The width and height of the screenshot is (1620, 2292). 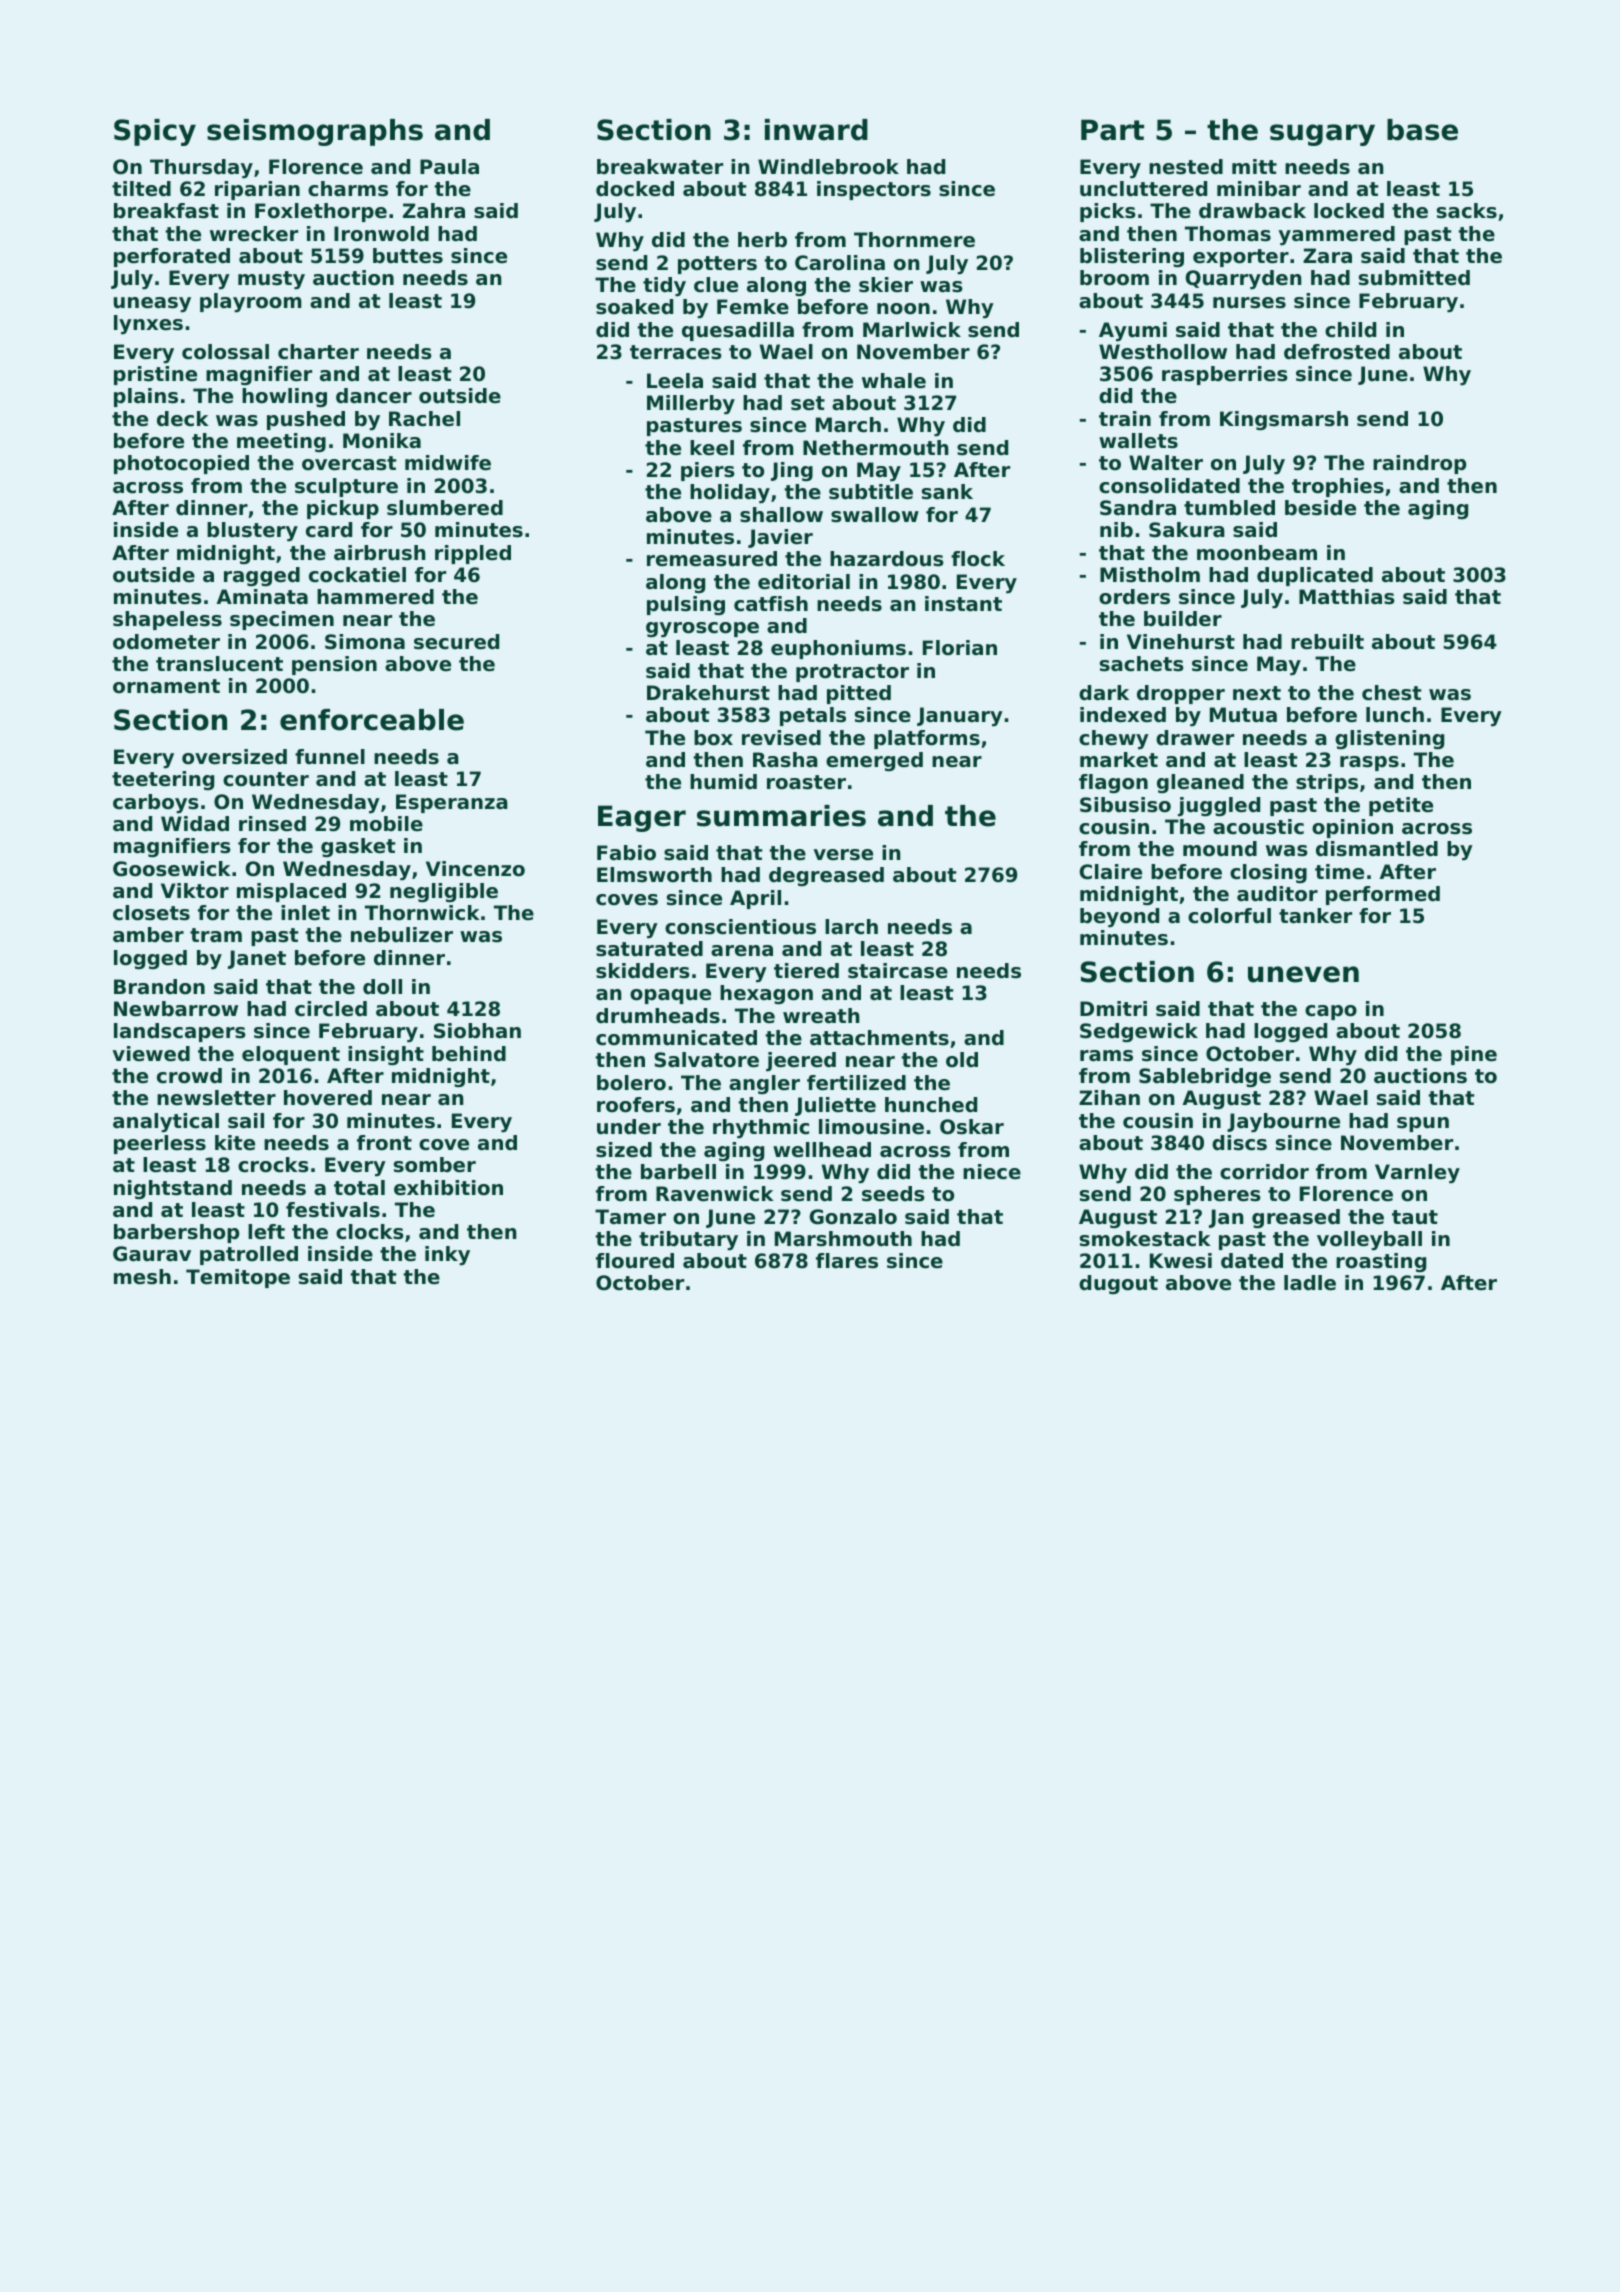 What do you see at coordinates (1112, 130) in the screenshot?
I see `Part` at bounding box center [1112, 130].
